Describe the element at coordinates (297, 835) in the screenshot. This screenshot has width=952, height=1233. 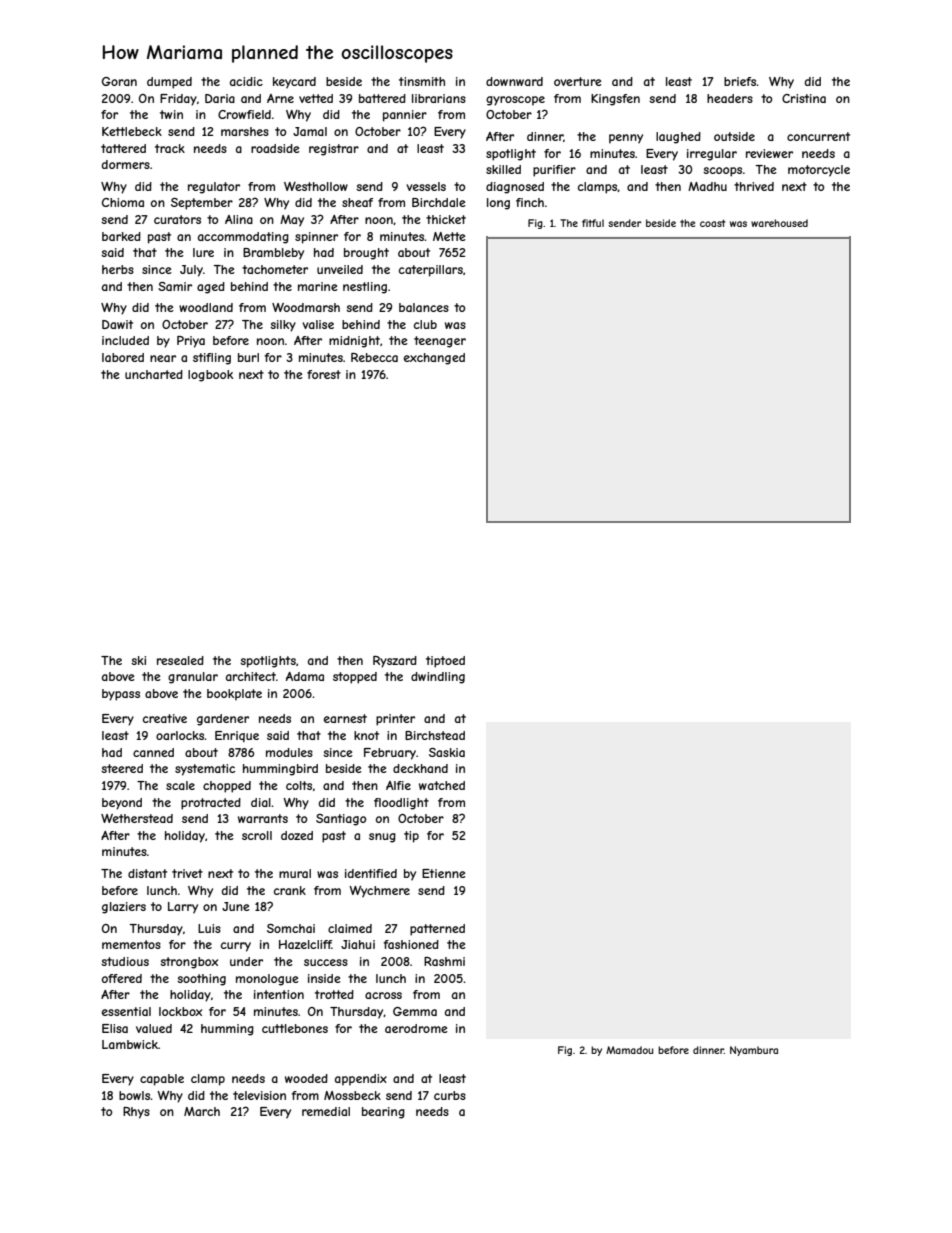
I see `dozed` at that location.
